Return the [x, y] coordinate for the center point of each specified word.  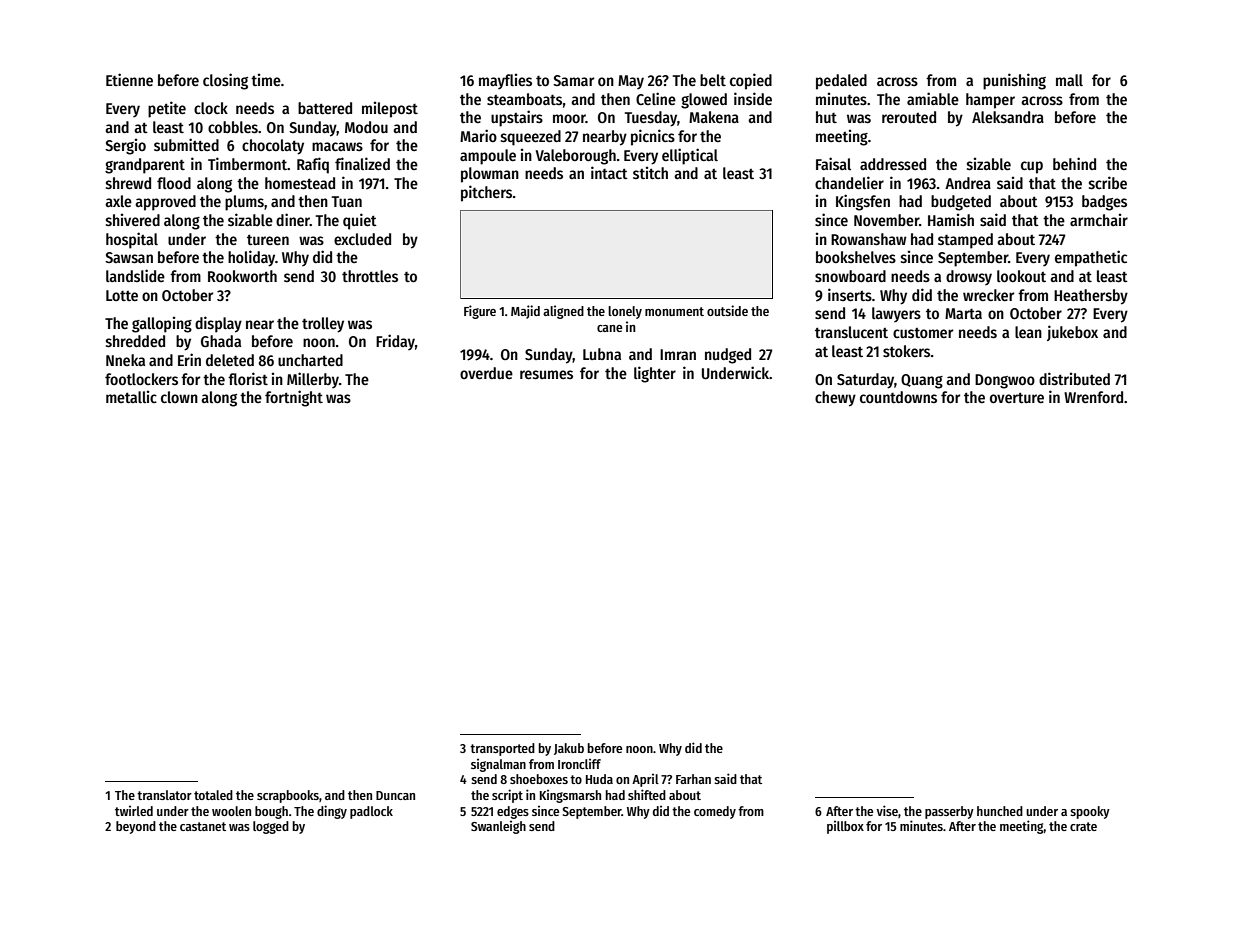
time [266, 79]
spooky [1090, 812]
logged [271, 827]
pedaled [841, 82]
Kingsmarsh [570, 796]
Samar [573, 80]
